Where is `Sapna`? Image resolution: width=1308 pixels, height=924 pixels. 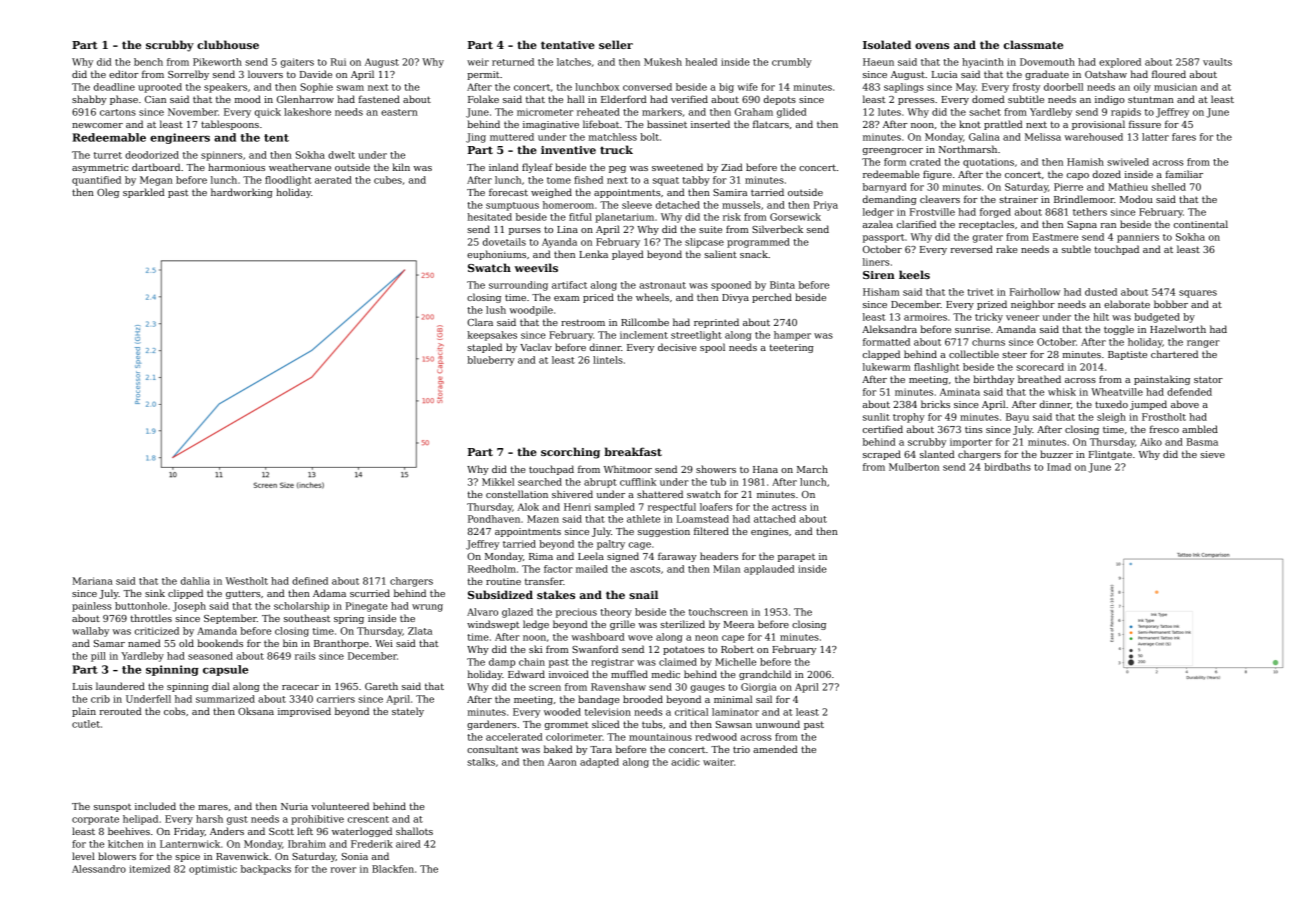 Sapna is located at coordinates (1082, 225).
